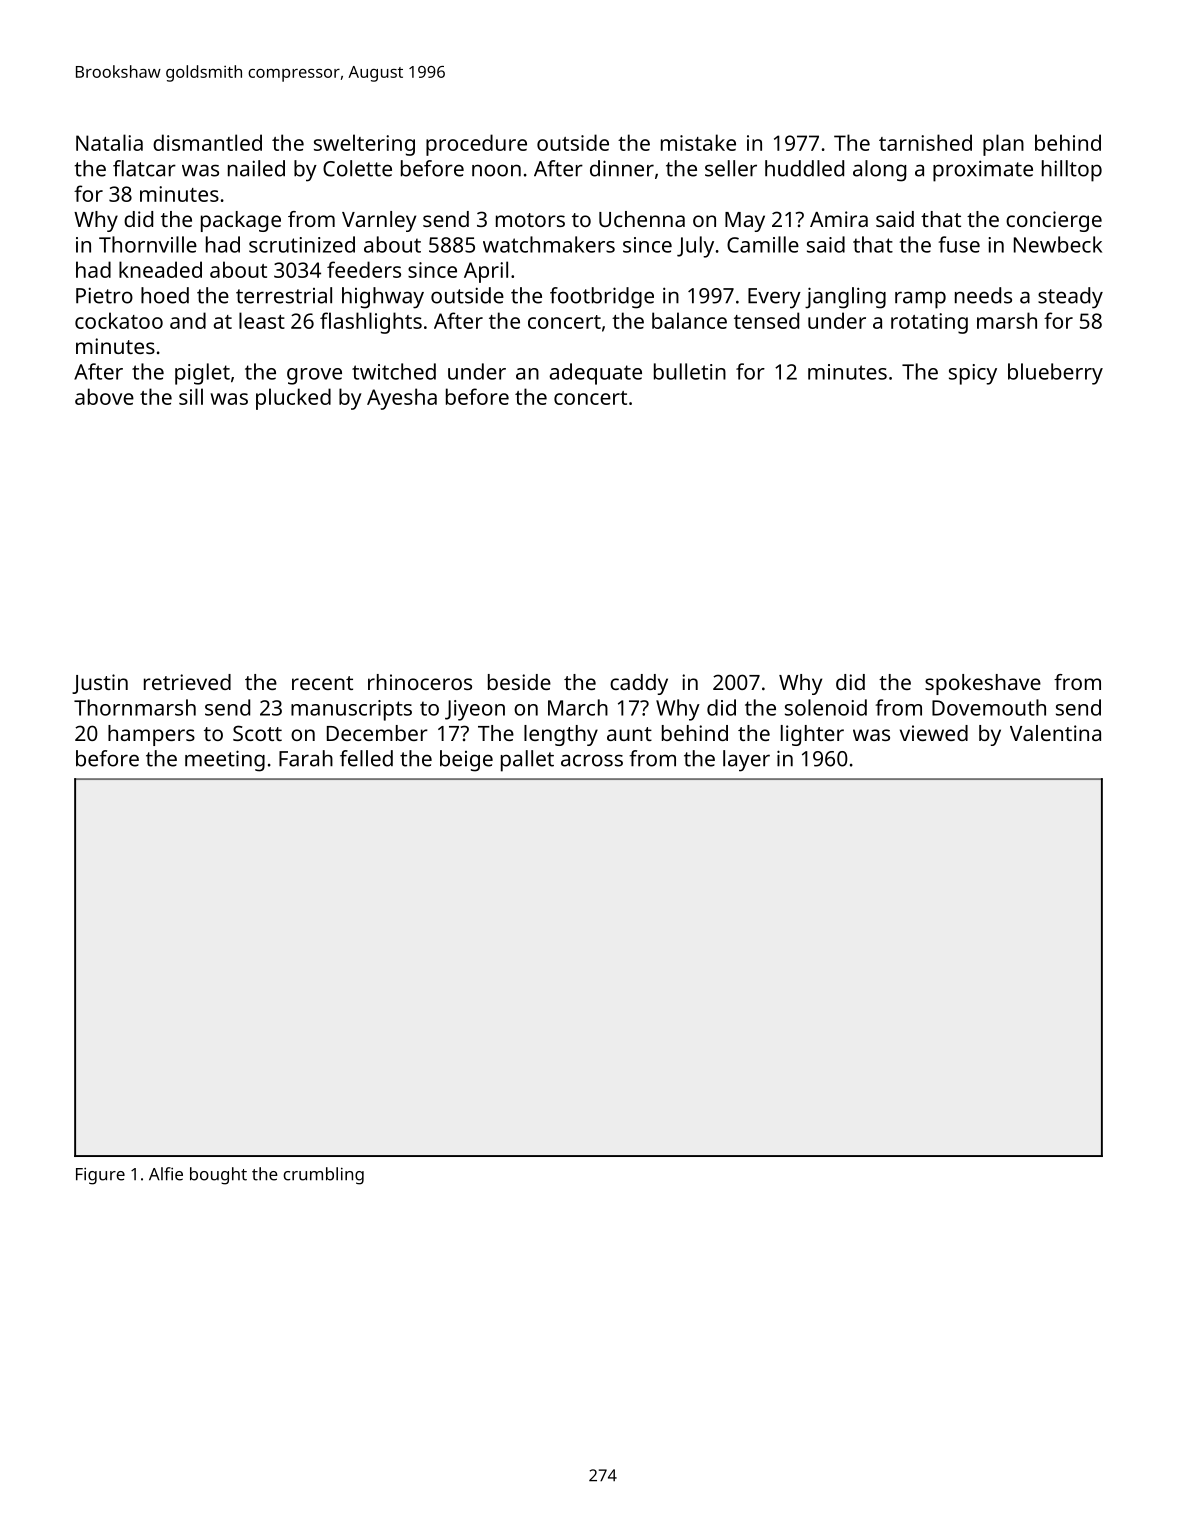 Image resolution: width=1177 pixels, height=1524 pixels. Describe the element at coordinates (561, 735) in the document. I see `lengthy` at that location.
